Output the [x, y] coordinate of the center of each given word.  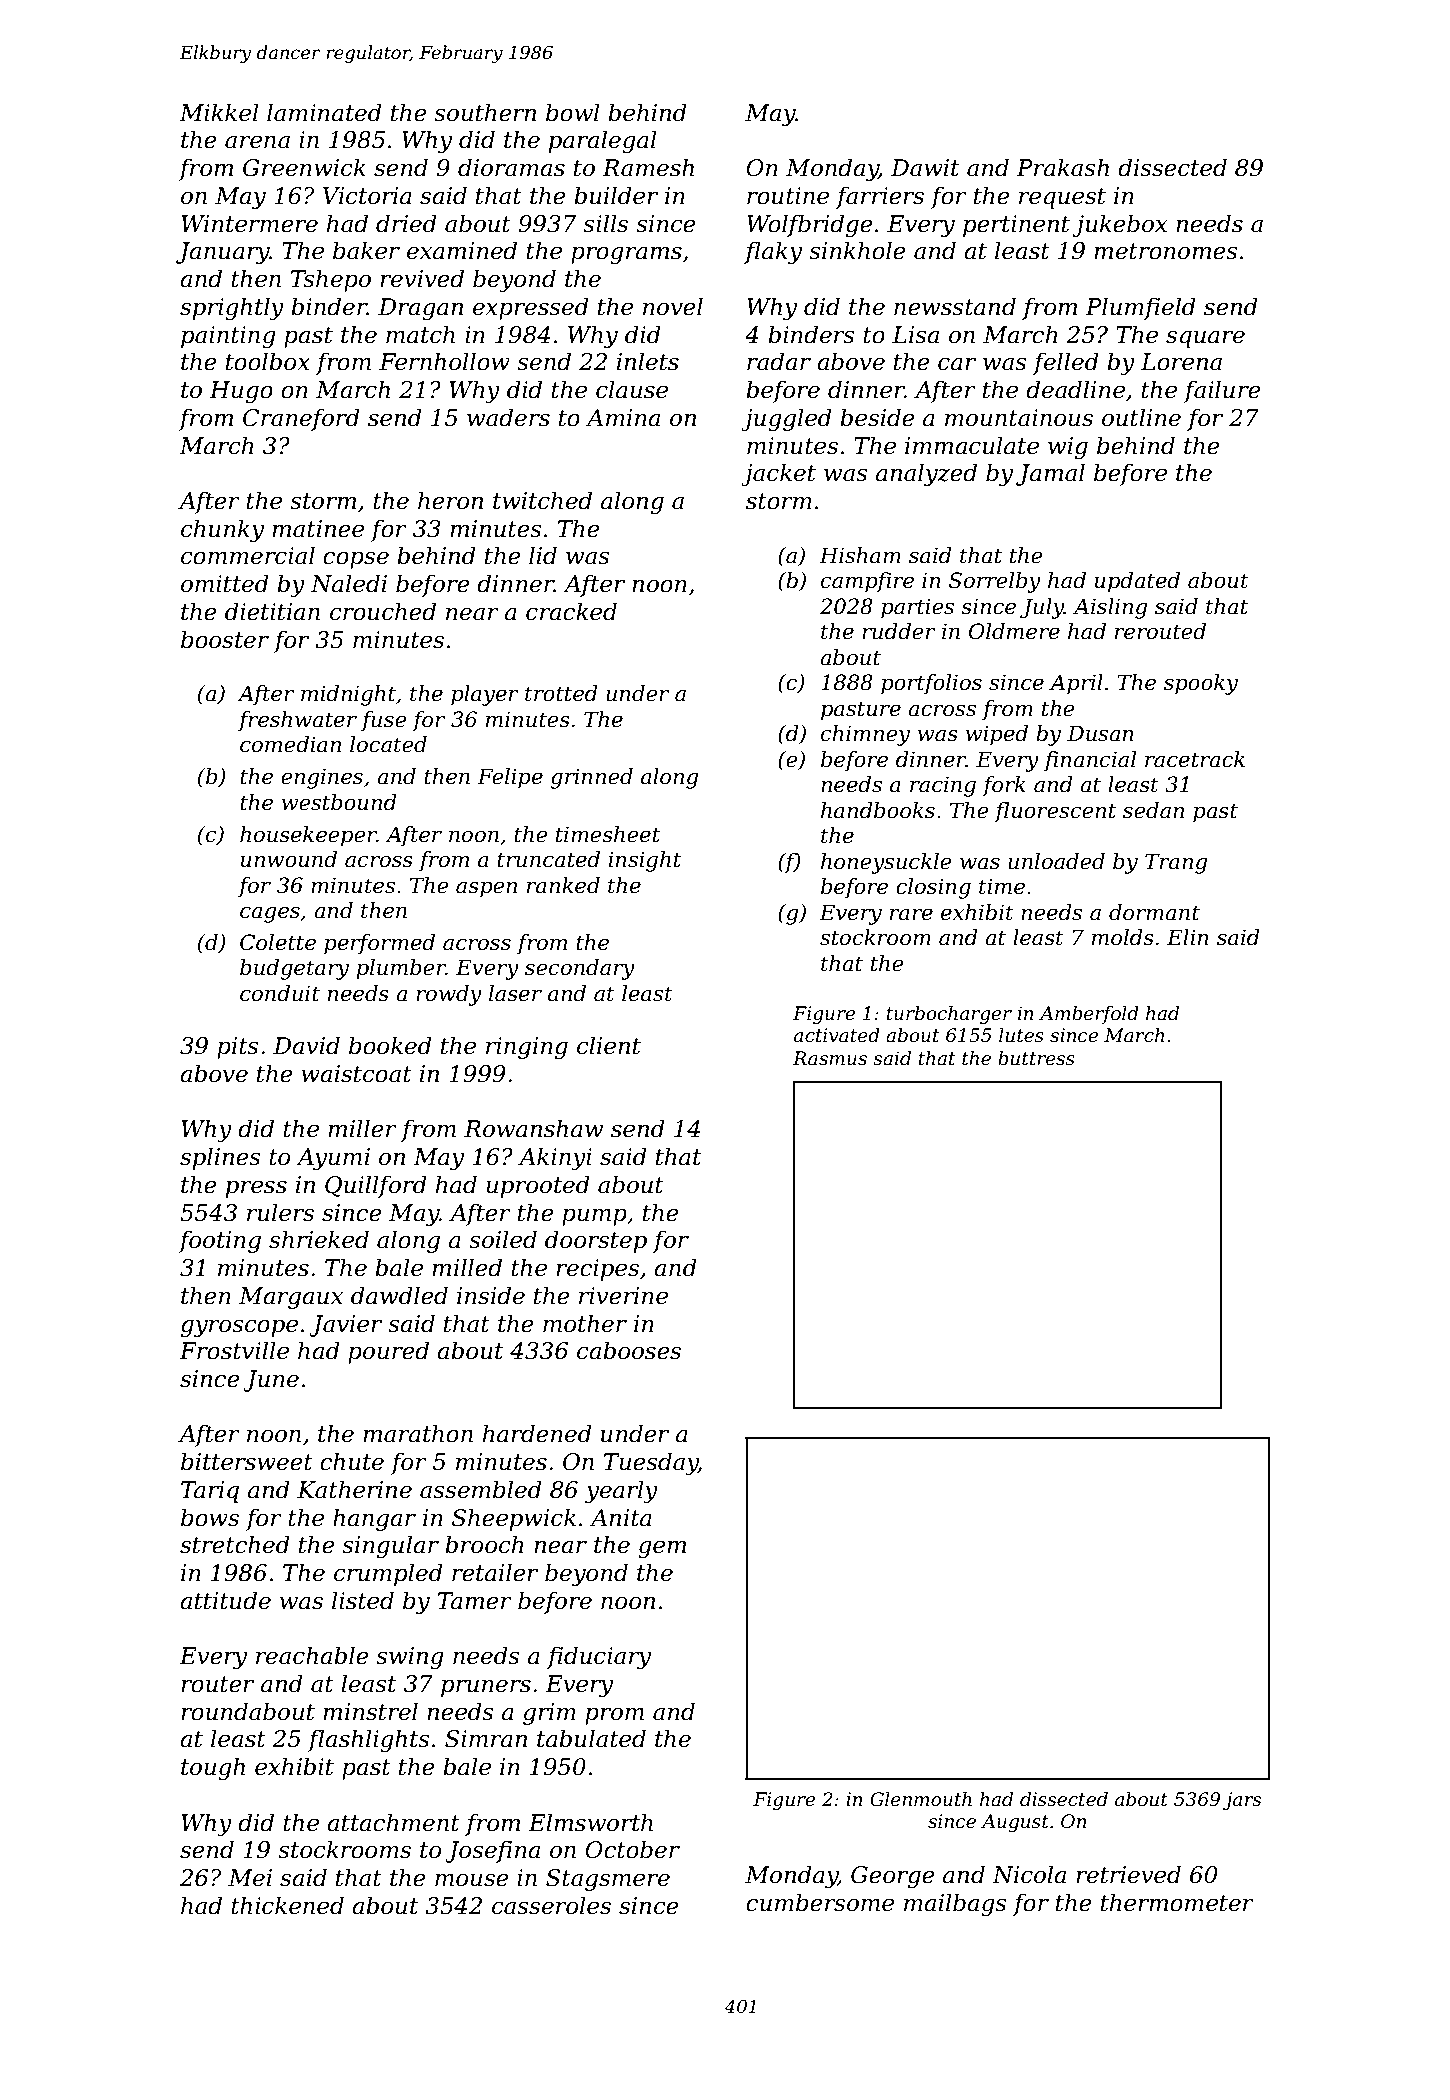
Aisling [1110, 608]
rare [911, 915]
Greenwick [304, 167]
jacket [778, 474]
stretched [235, 1544]
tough [213, 1768]
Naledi [349, 583]
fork [1004, 786]
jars [1242, 1801]
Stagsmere [608, 1880]
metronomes [1166, 251]
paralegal [602, 141]
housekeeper [308, 836]
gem [662, 1549]
